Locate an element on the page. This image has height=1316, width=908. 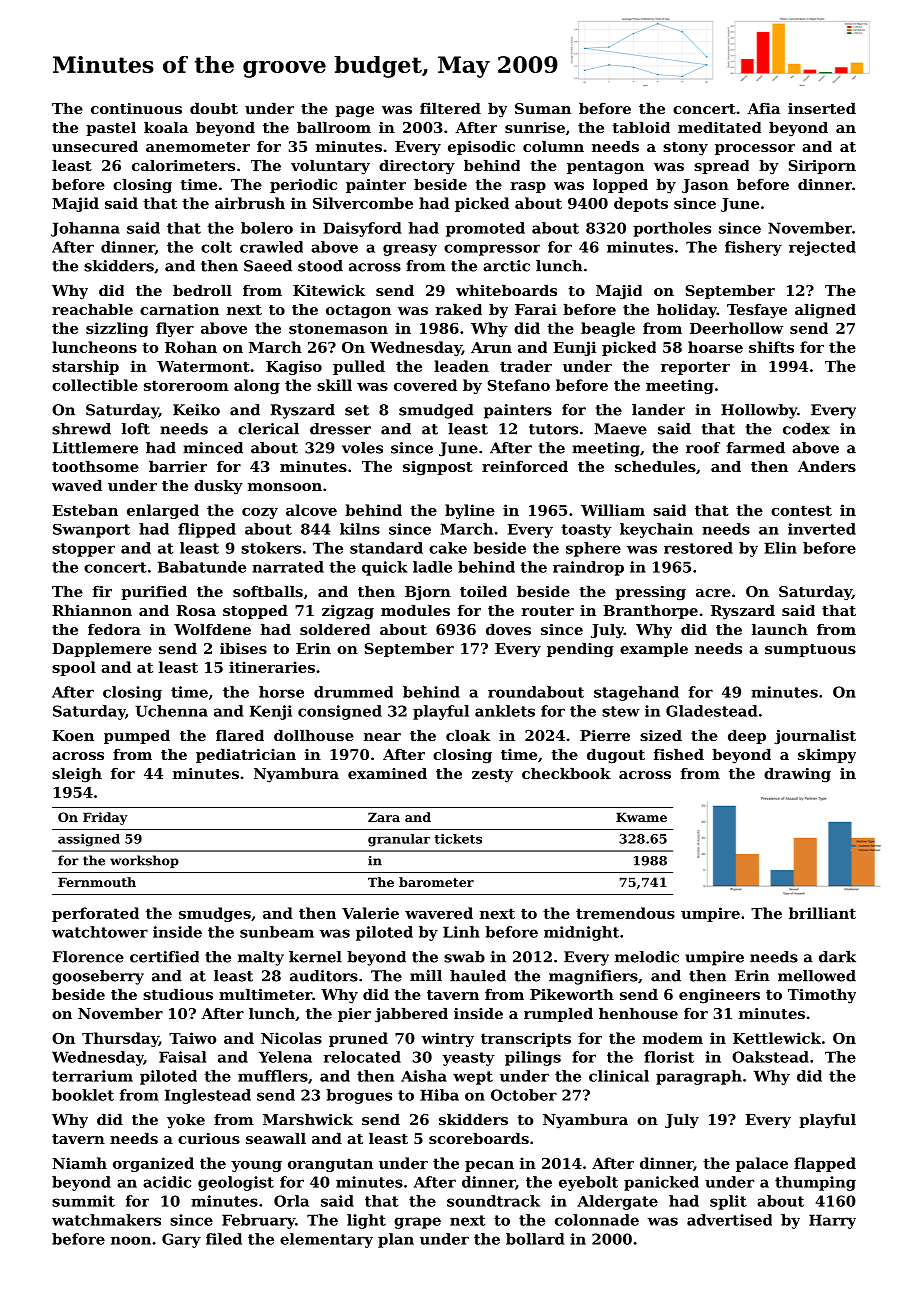
noon is located at coordinates (131, 1240).
